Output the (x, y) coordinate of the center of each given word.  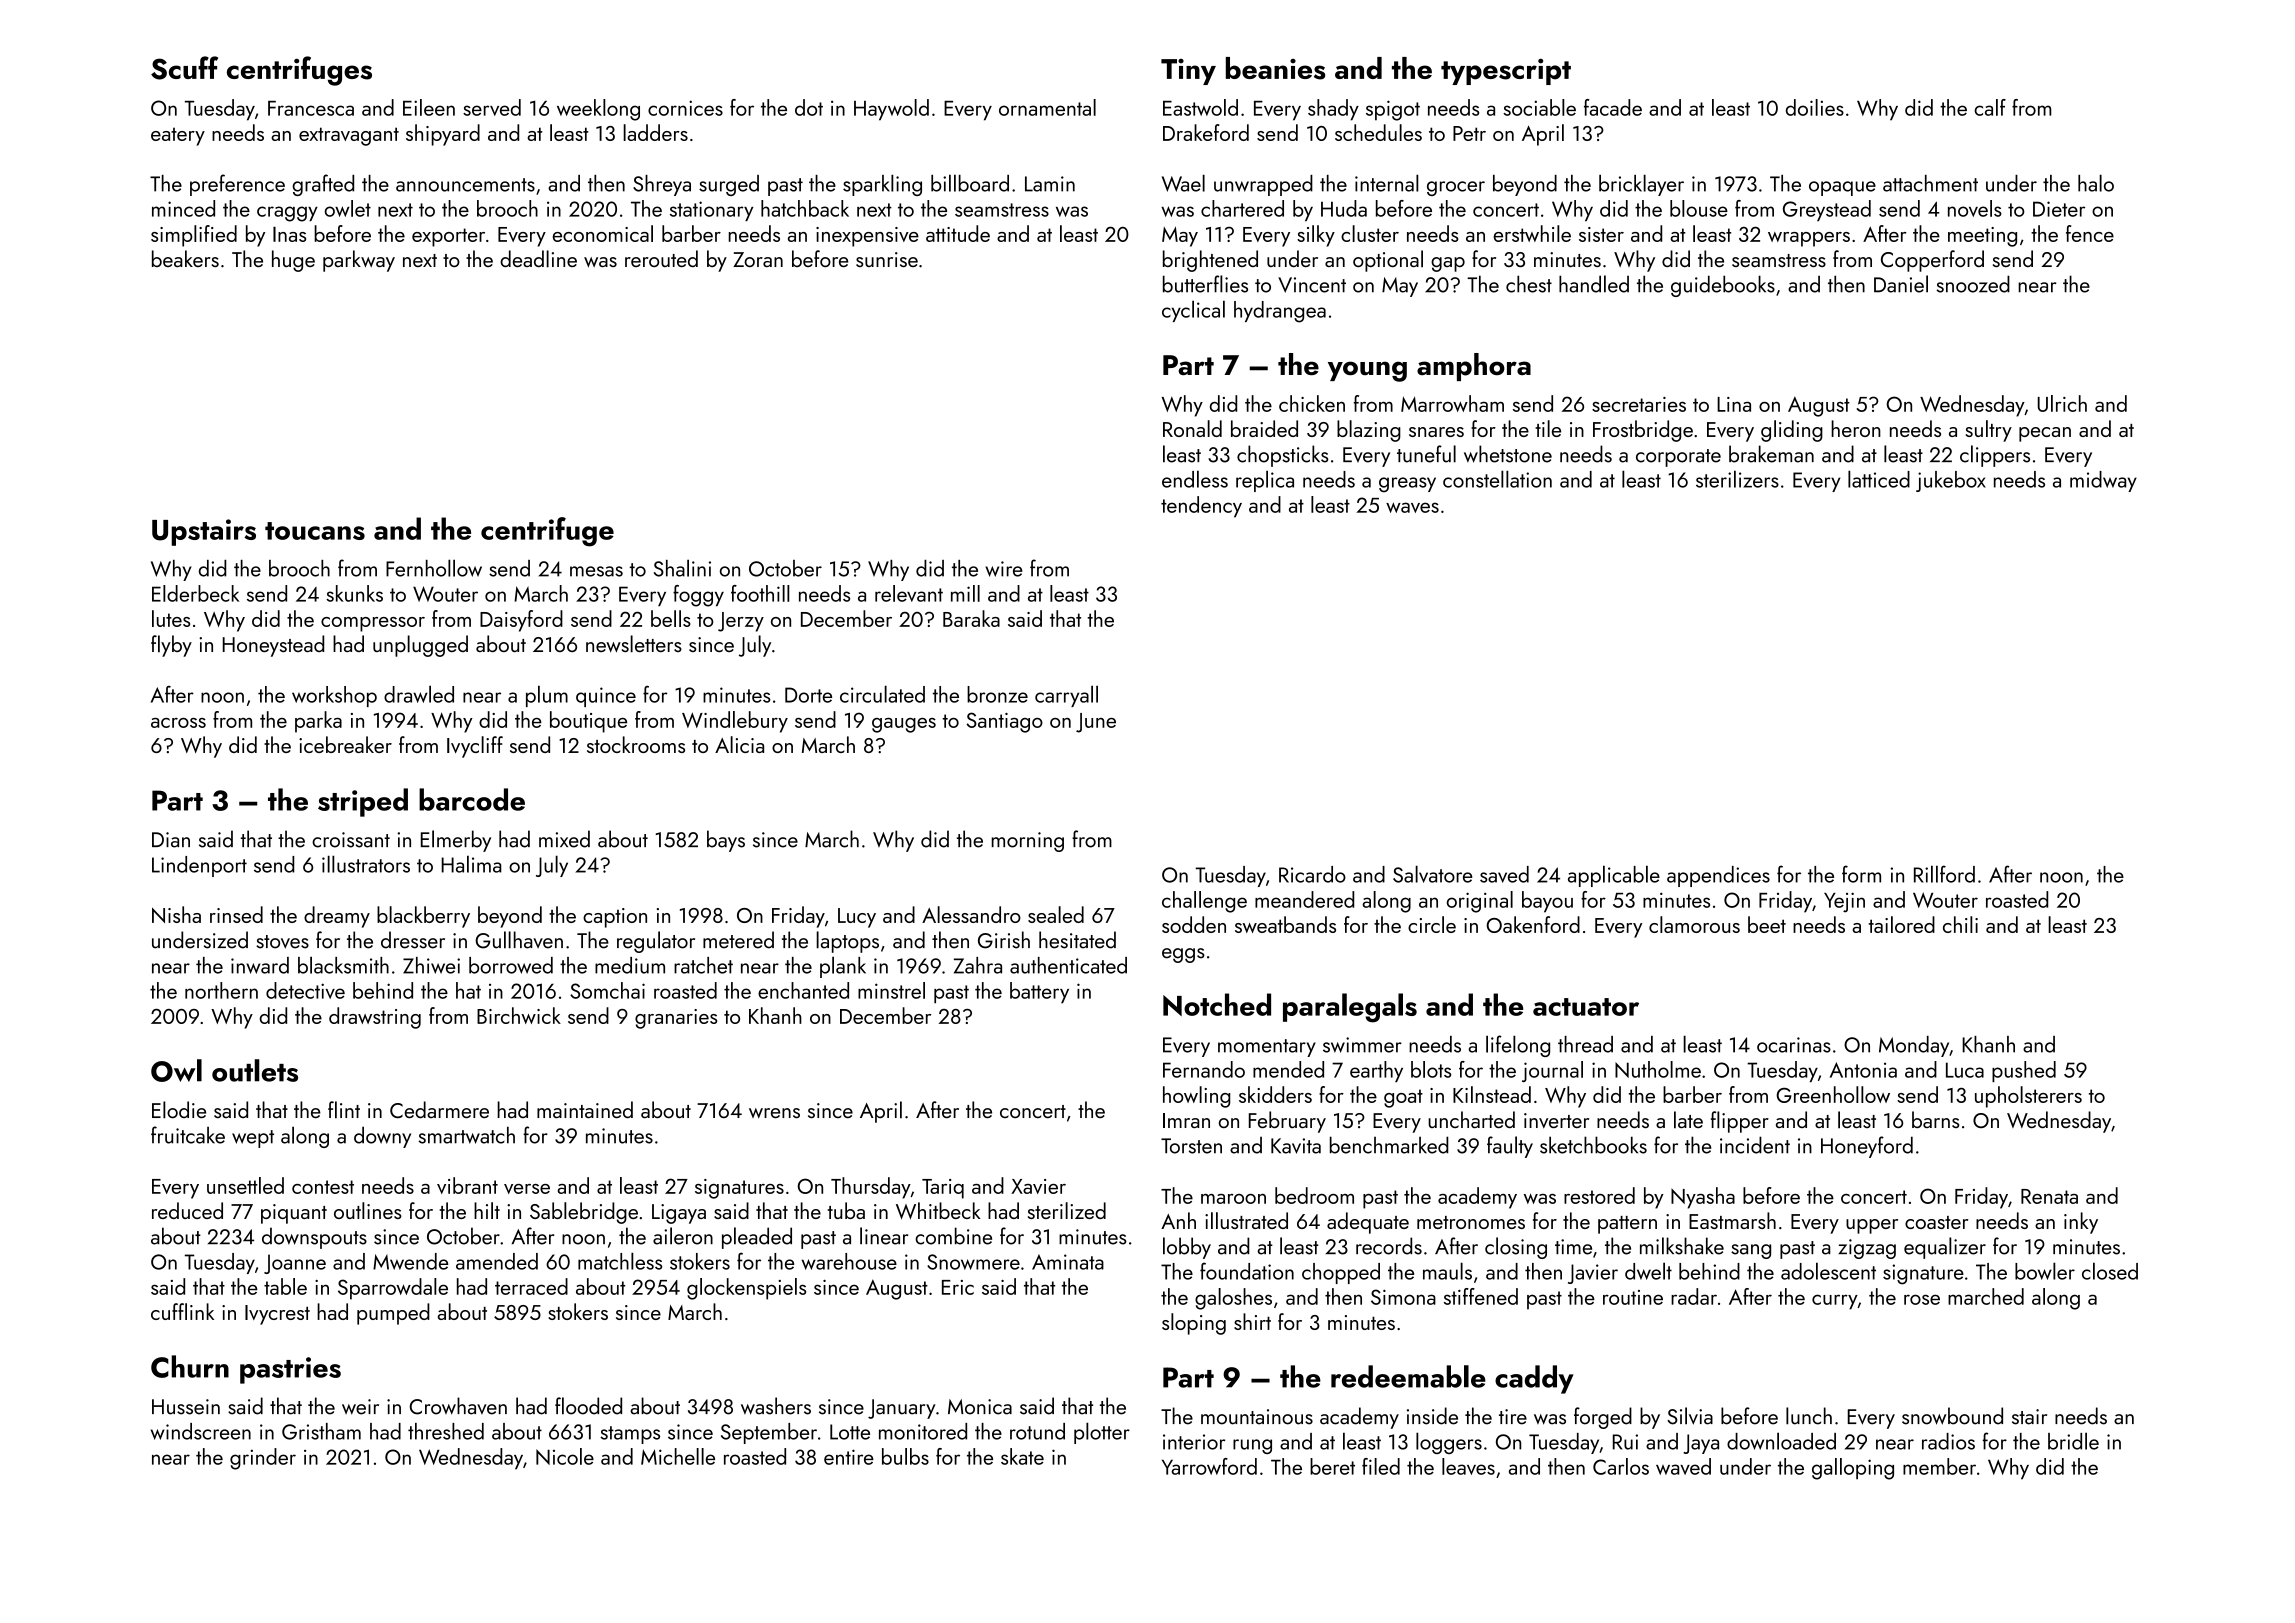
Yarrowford (1209, 1466)
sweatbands (1285, 924)
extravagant (349, 136)
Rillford (1944, 874)
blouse (1699, 208)
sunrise (887, 259)
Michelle (678, 1456)
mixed (564, 839)
